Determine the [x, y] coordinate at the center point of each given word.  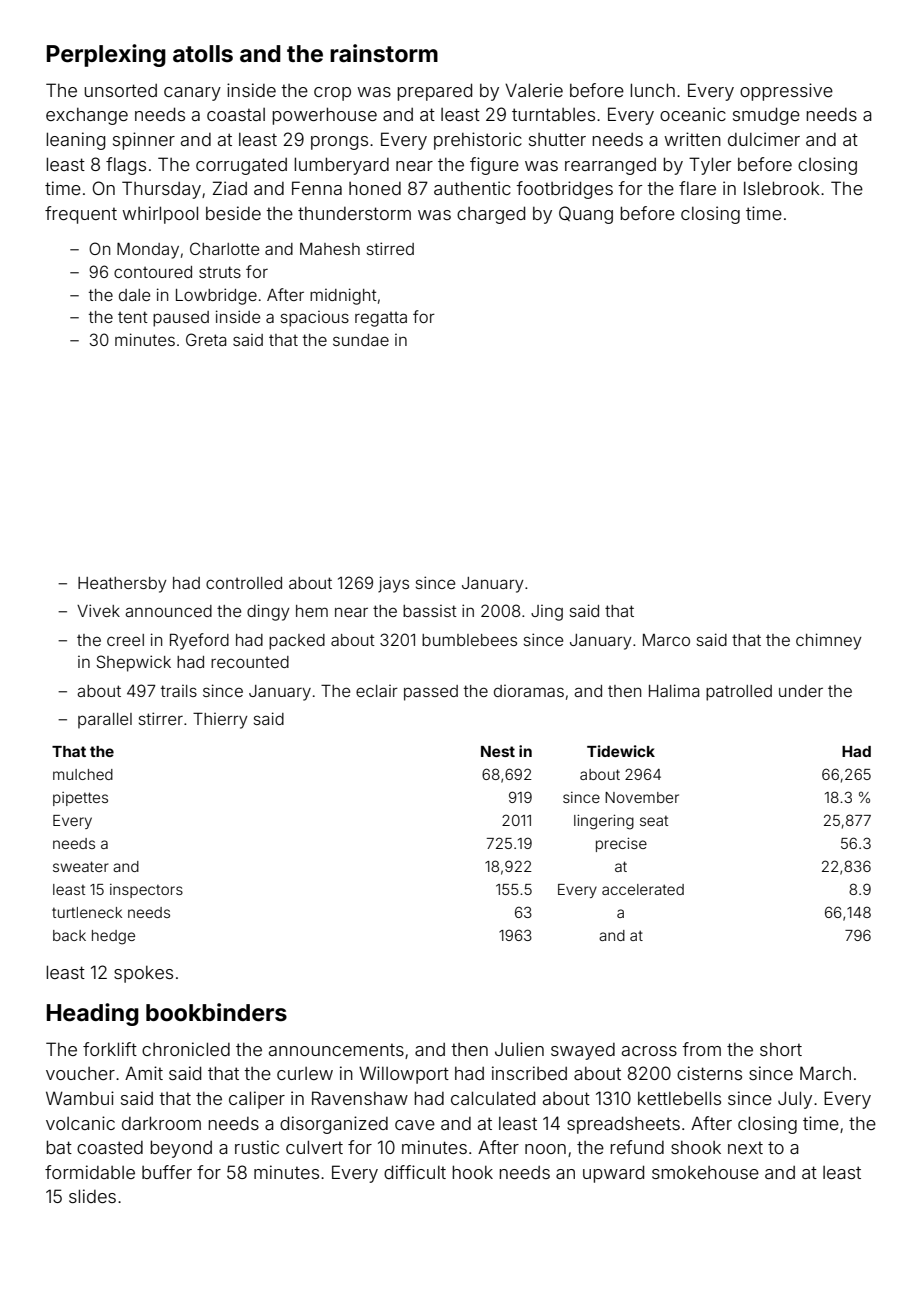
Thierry [220, 720]
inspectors [146, 891]
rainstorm [384, 53]
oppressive [786, 92]
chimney [829, 641]
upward [613, 1174]
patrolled [739, 693]
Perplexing [106, 55]
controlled [244, 583]
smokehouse [705, 1172]
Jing [547, 613]
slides [92, 1196]
